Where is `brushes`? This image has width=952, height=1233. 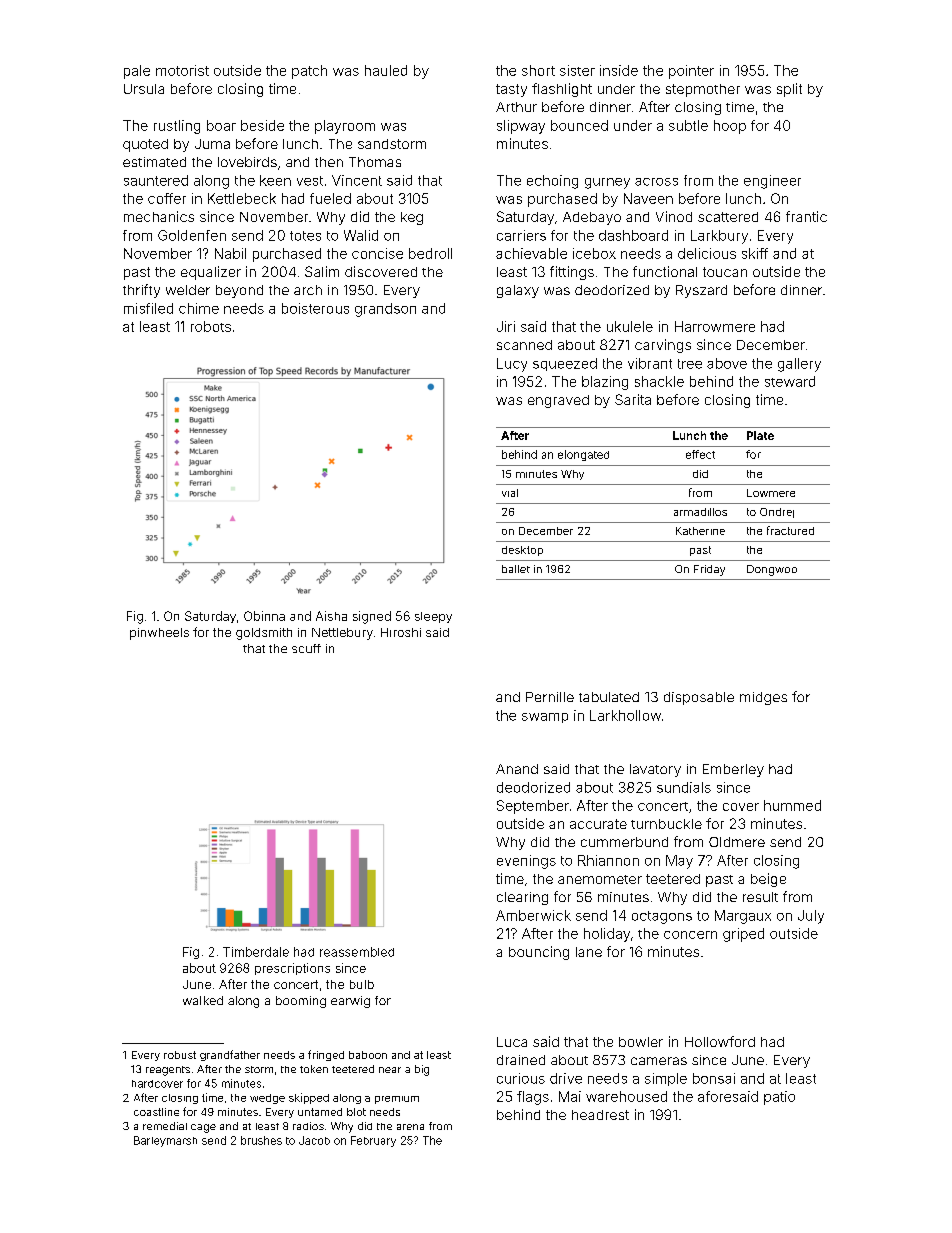 brushes is located at coordinates (261, 1140).
